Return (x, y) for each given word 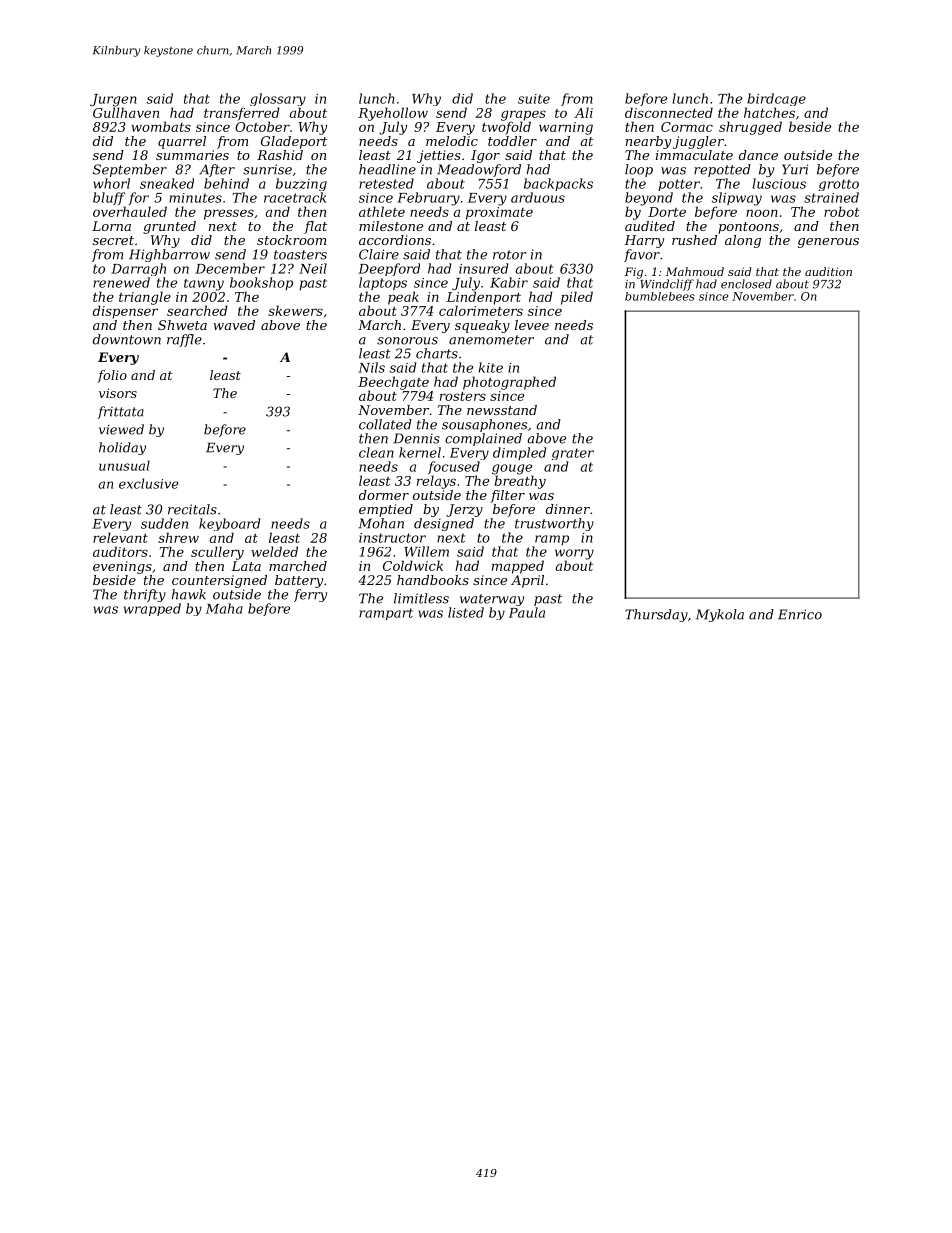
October (262, 126)
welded (274, 551)
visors (118, 393)
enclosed (746, 284)
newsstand (502, 410)
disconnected (669, 112)
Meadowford (479, 170)
